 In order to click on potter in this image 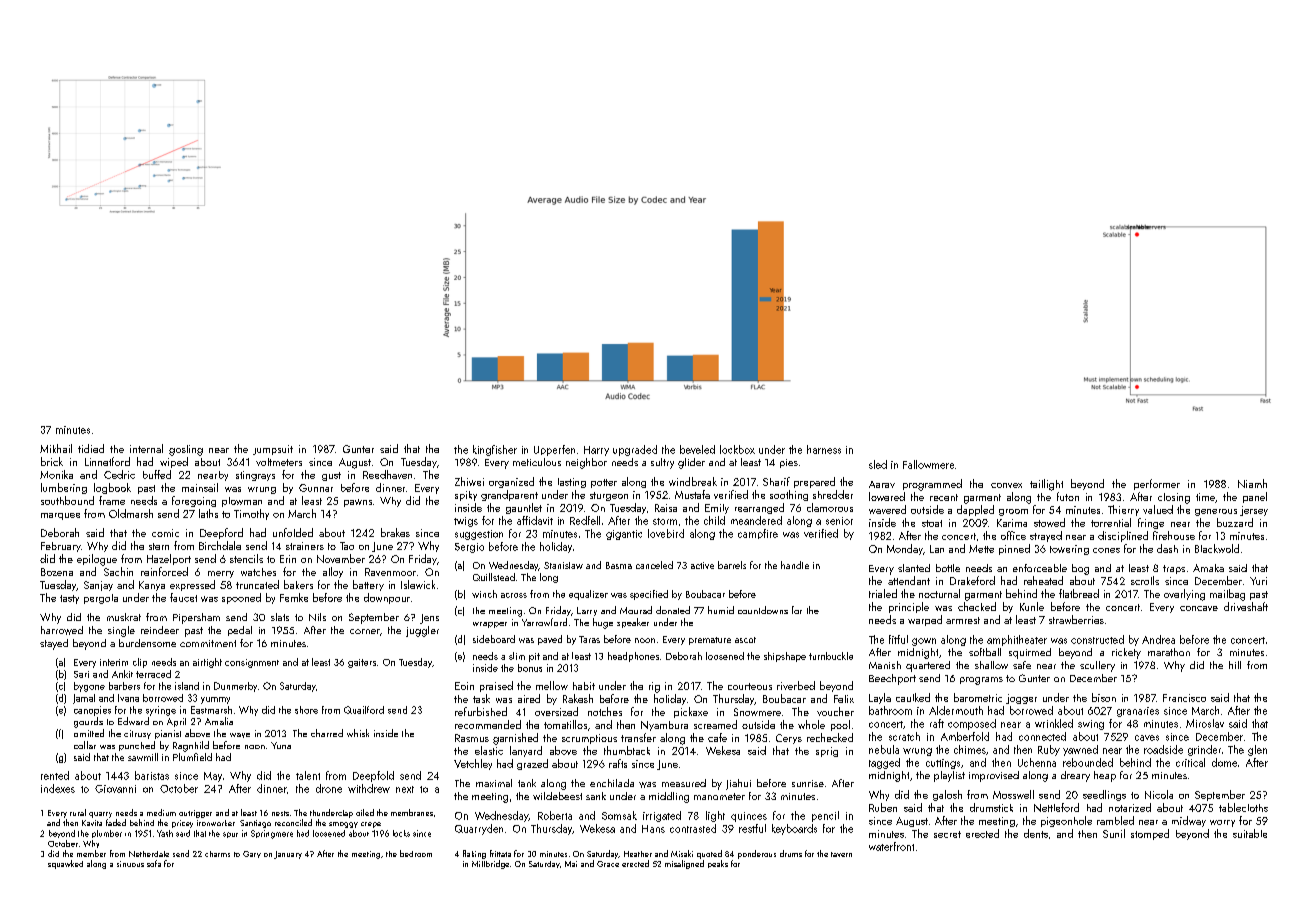, I will do `click(604, 483)`.
